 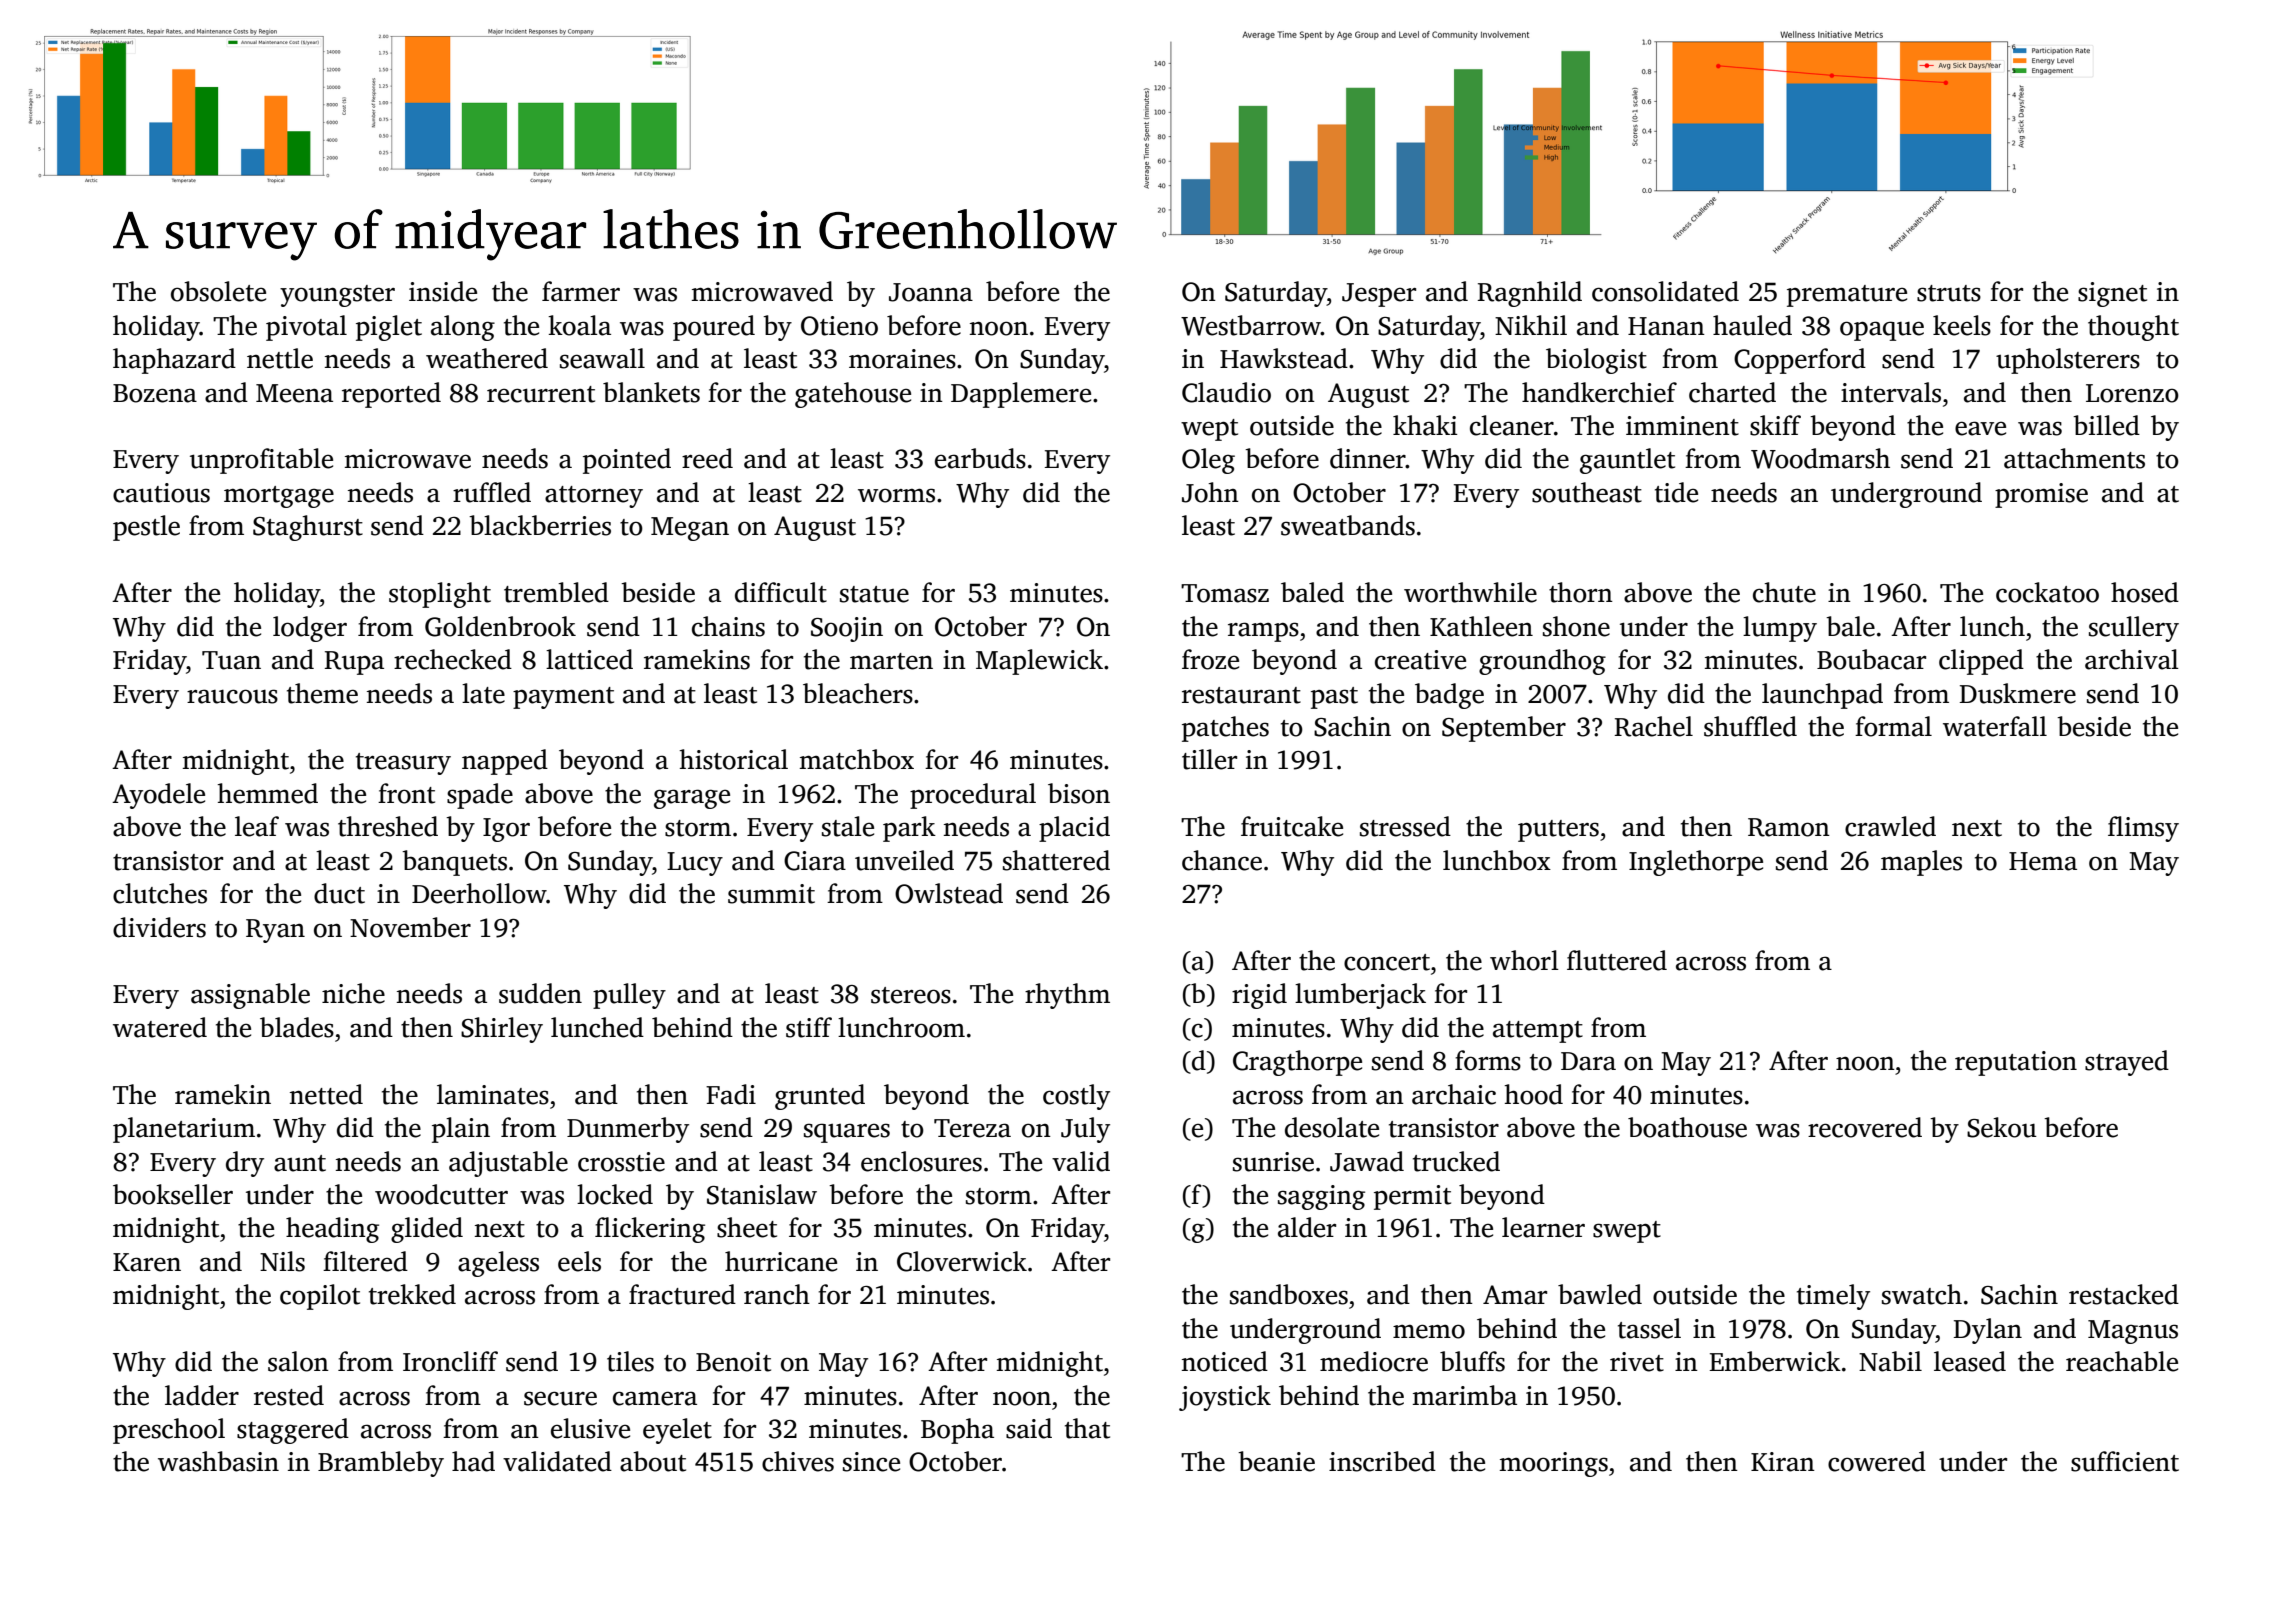 What do you see at coordinates (440, 595) in the screenshot?
I see `stoplight` at bounding box center [440, 595].
